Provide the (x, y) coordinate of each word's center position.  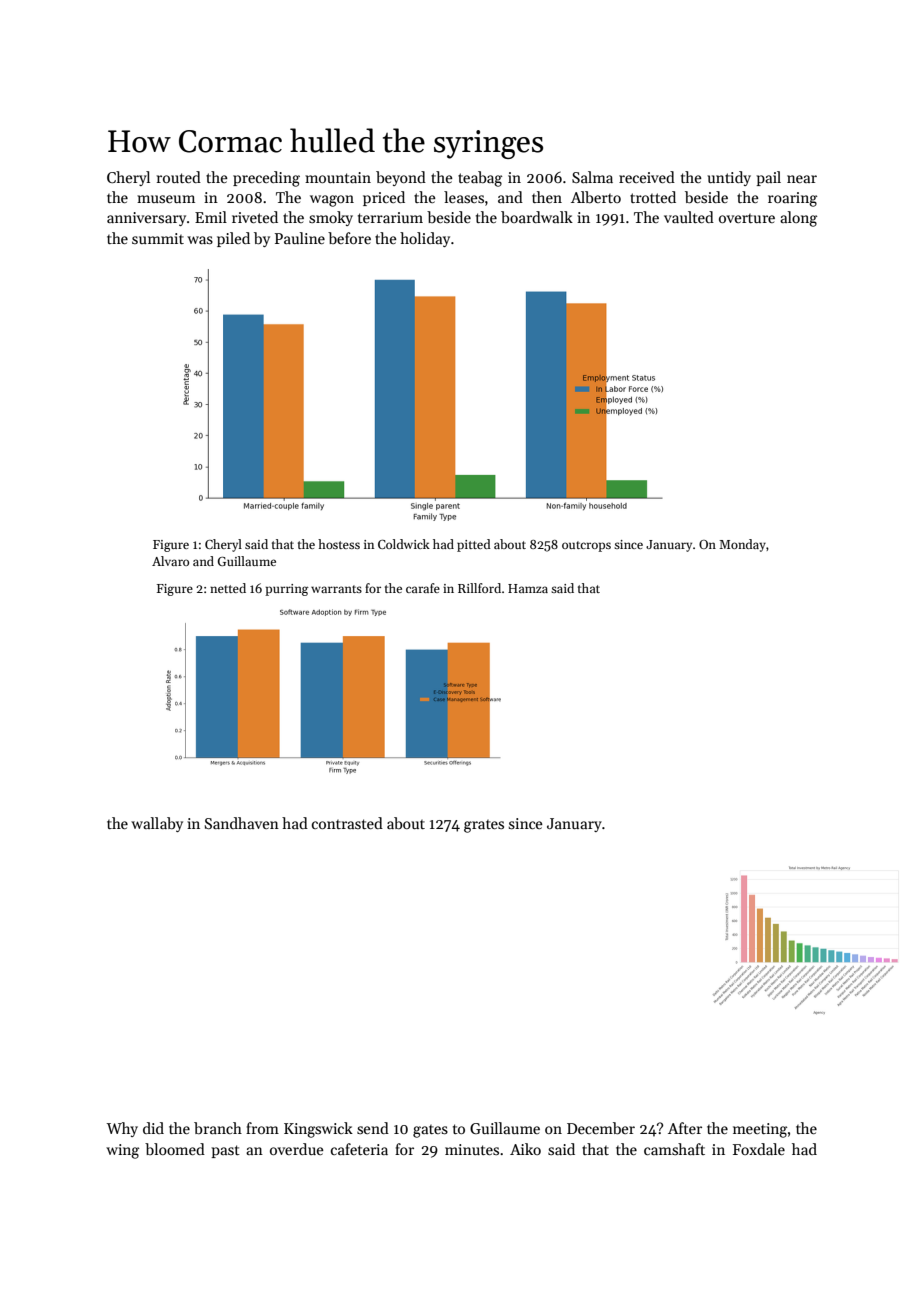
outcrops (586, 546)
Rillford (479, 588)
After (685, 1128)
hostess (339, 544)
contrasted (347, 823)
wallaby (157, 824)
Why (122, 1129)
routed (179, 177)
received (647, 177)
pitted (474, 545)
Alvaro (170, 561)
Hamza (528, 588)
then (547, 197)
